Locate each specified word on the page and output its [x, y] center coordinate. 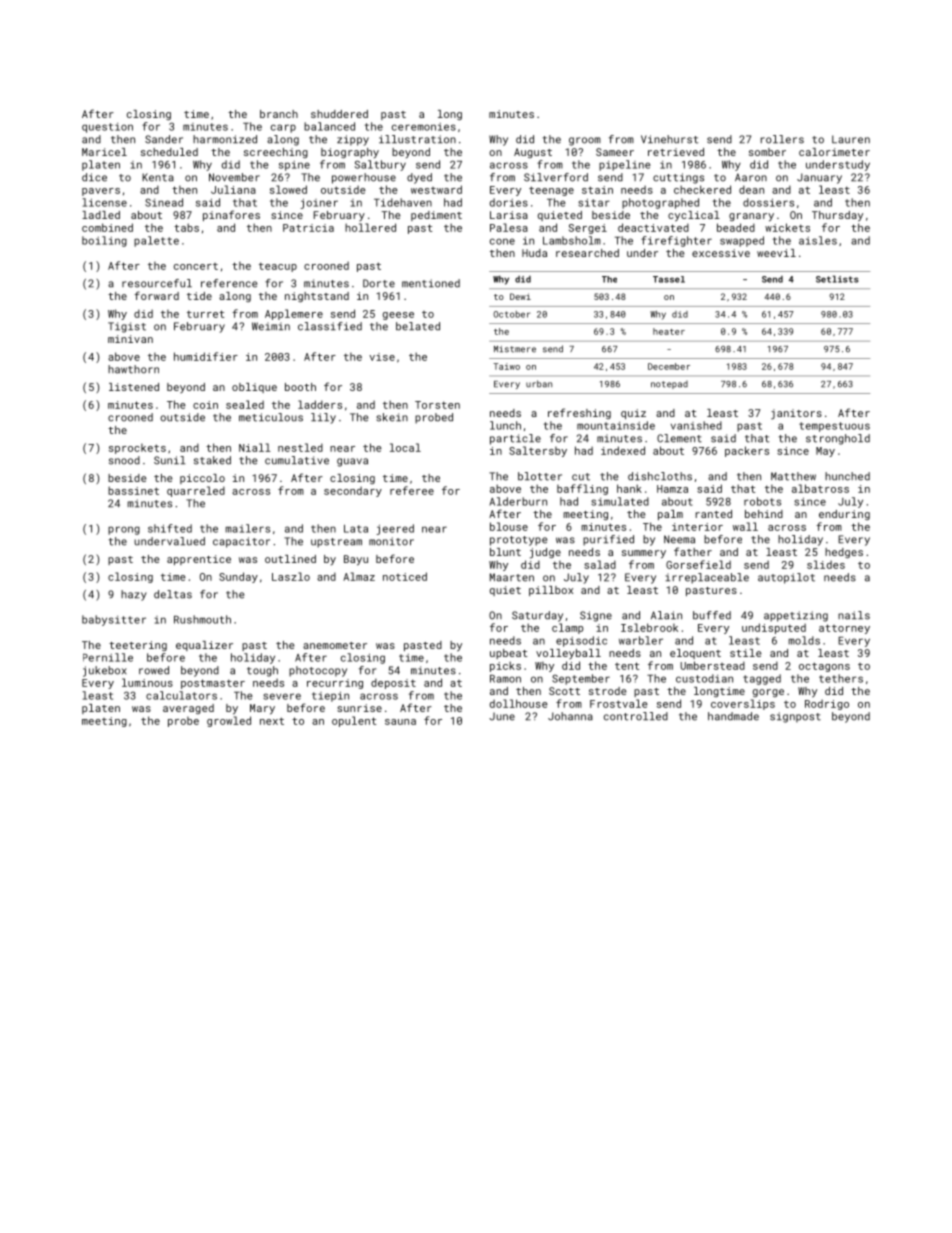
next [272, 721]
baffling [582, 489]
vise [382, 357]
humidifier [206, 356]
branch [279, 114]
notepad [669, 385]
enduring [844, 515]
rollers [782, 139]
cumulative [297, 460]
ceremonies [424, 127]
